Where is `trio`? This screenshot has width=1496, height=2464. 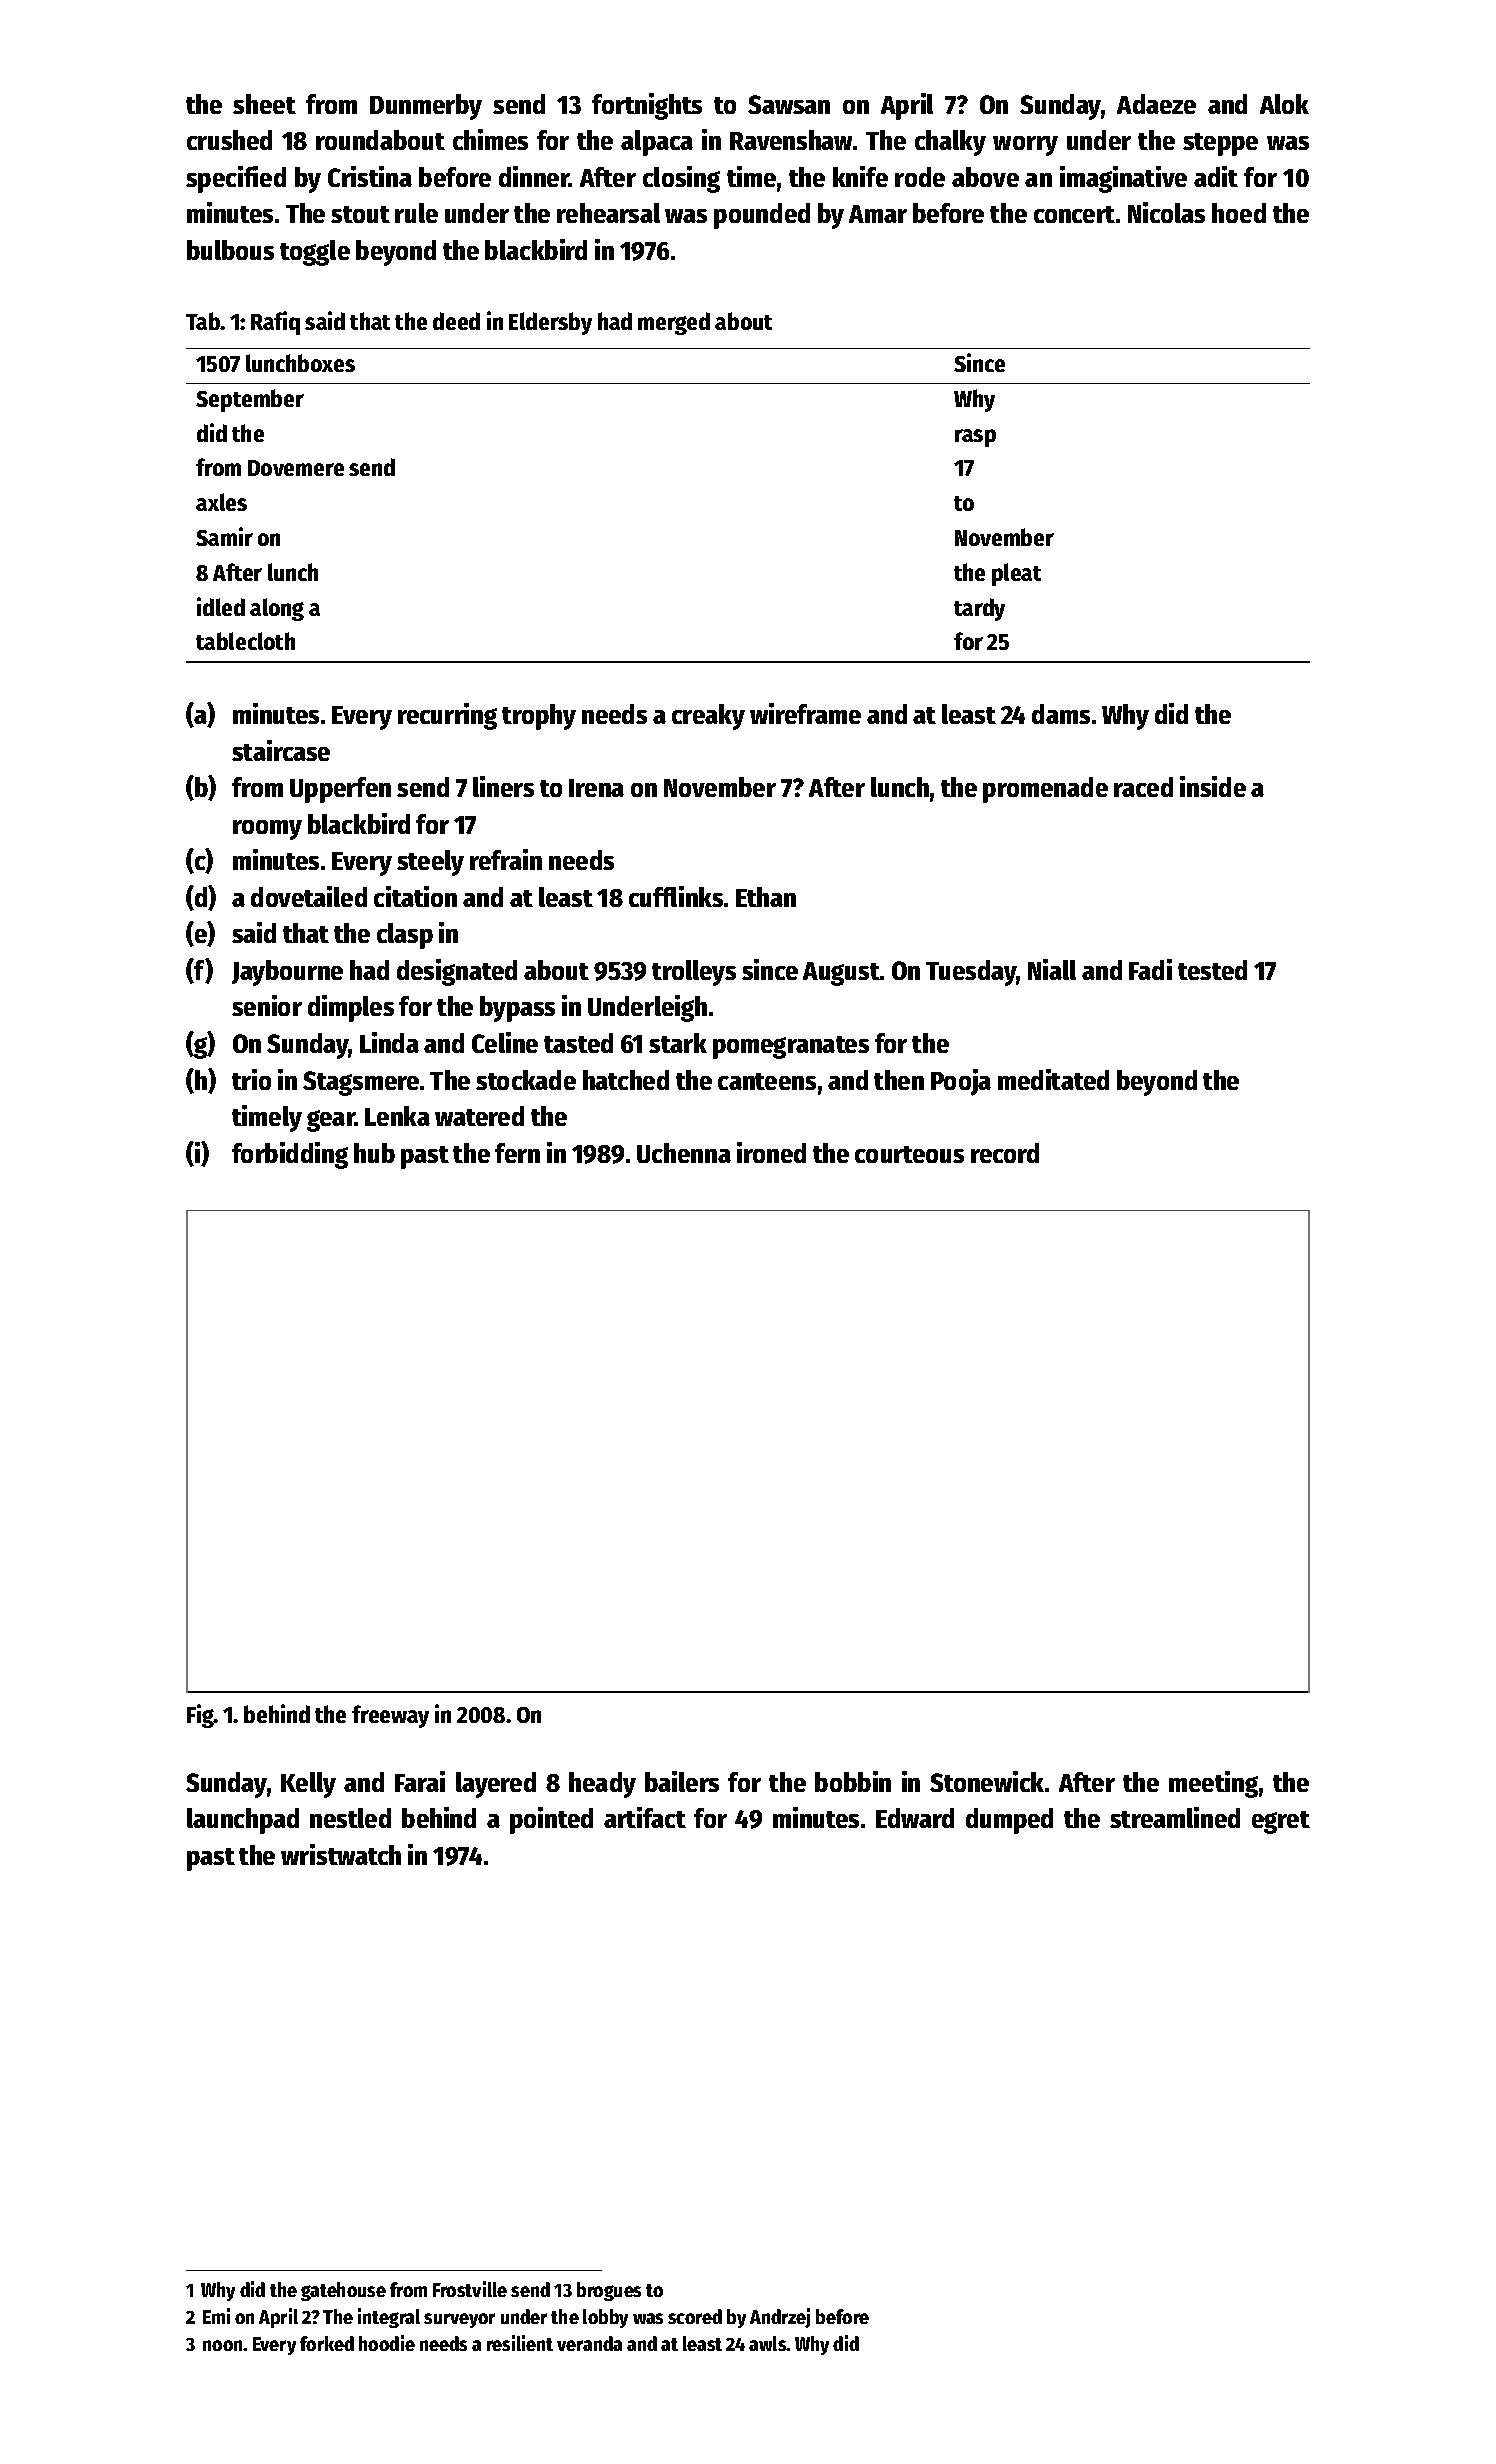 trio is located at coordinates (251, 1079).
